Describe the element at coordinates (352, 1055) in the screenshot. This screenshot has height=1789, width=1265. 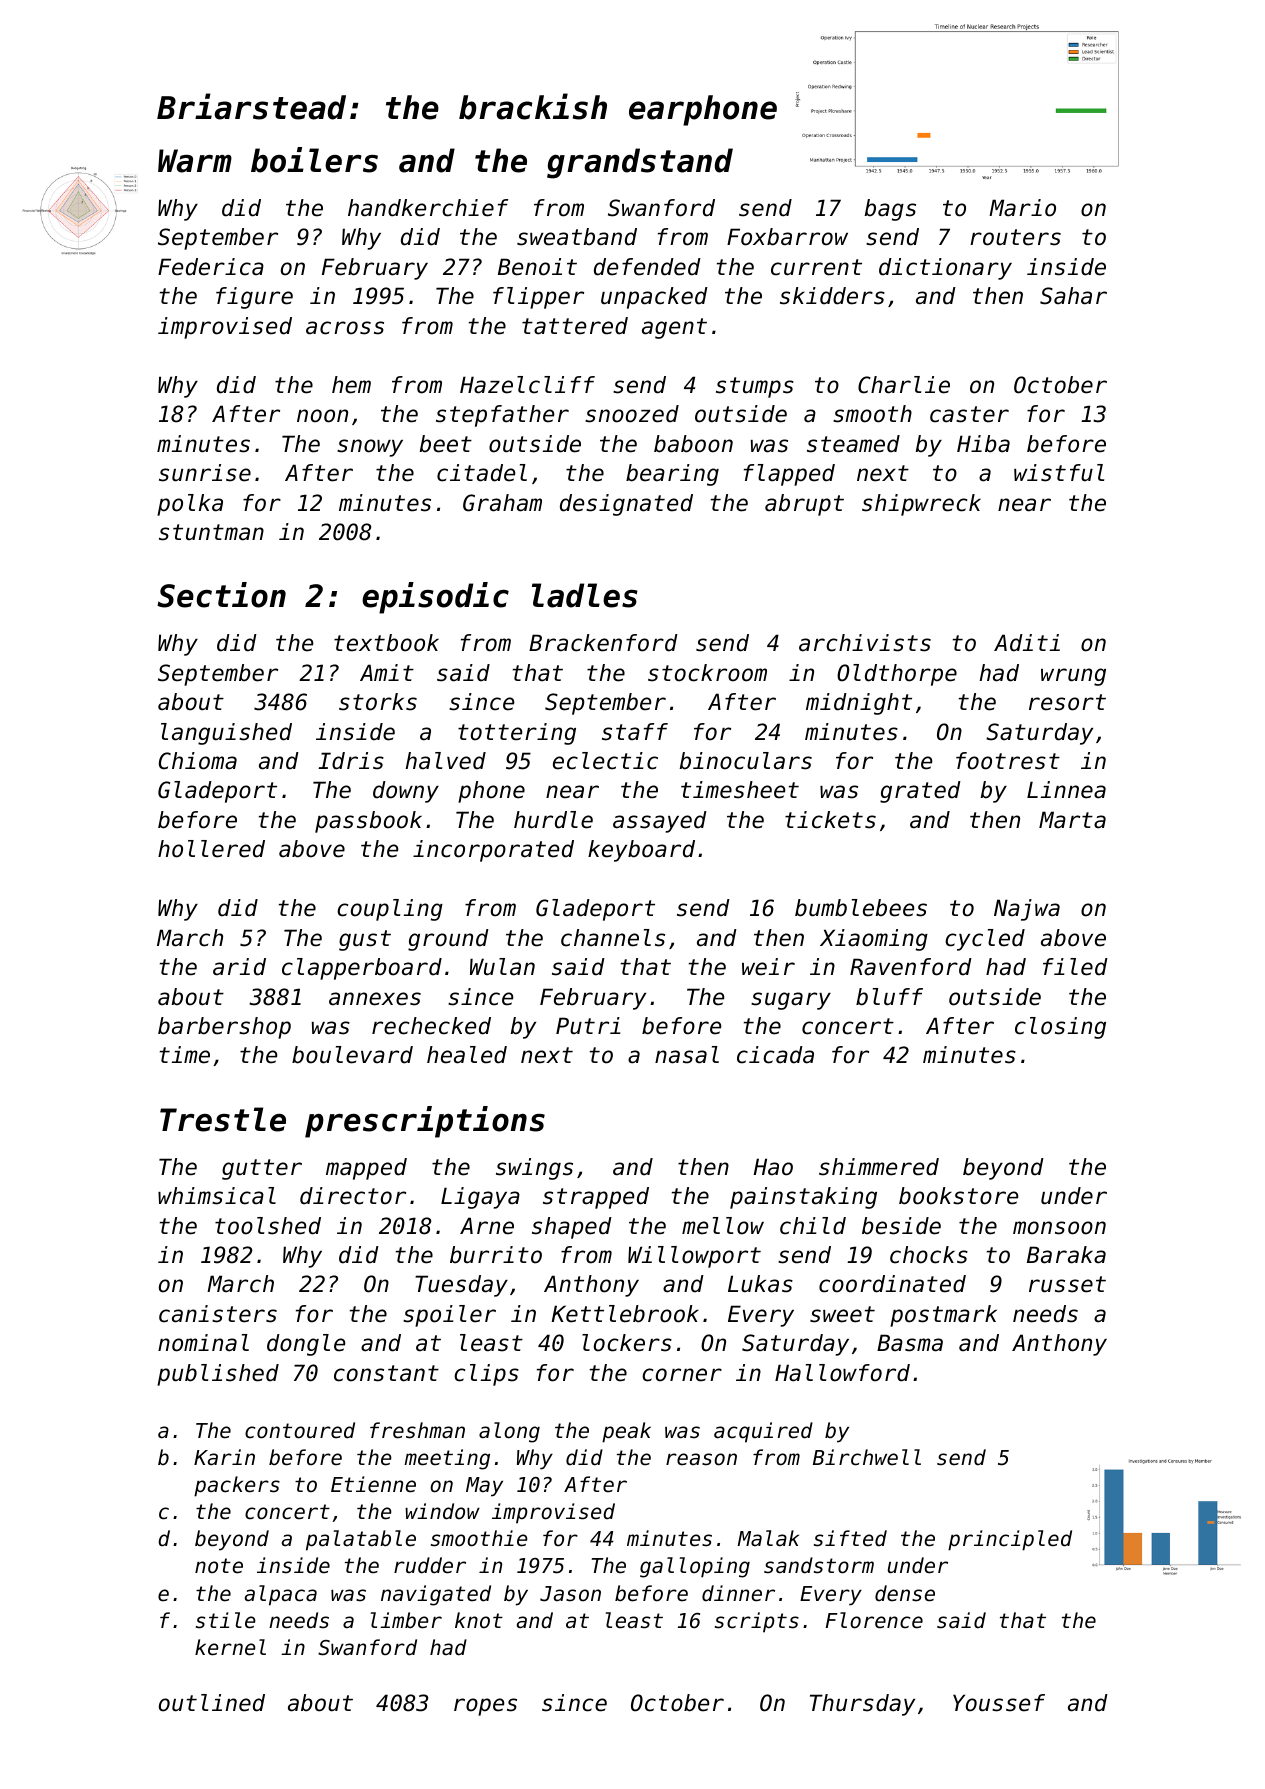
I see `boulevard` at that location.
